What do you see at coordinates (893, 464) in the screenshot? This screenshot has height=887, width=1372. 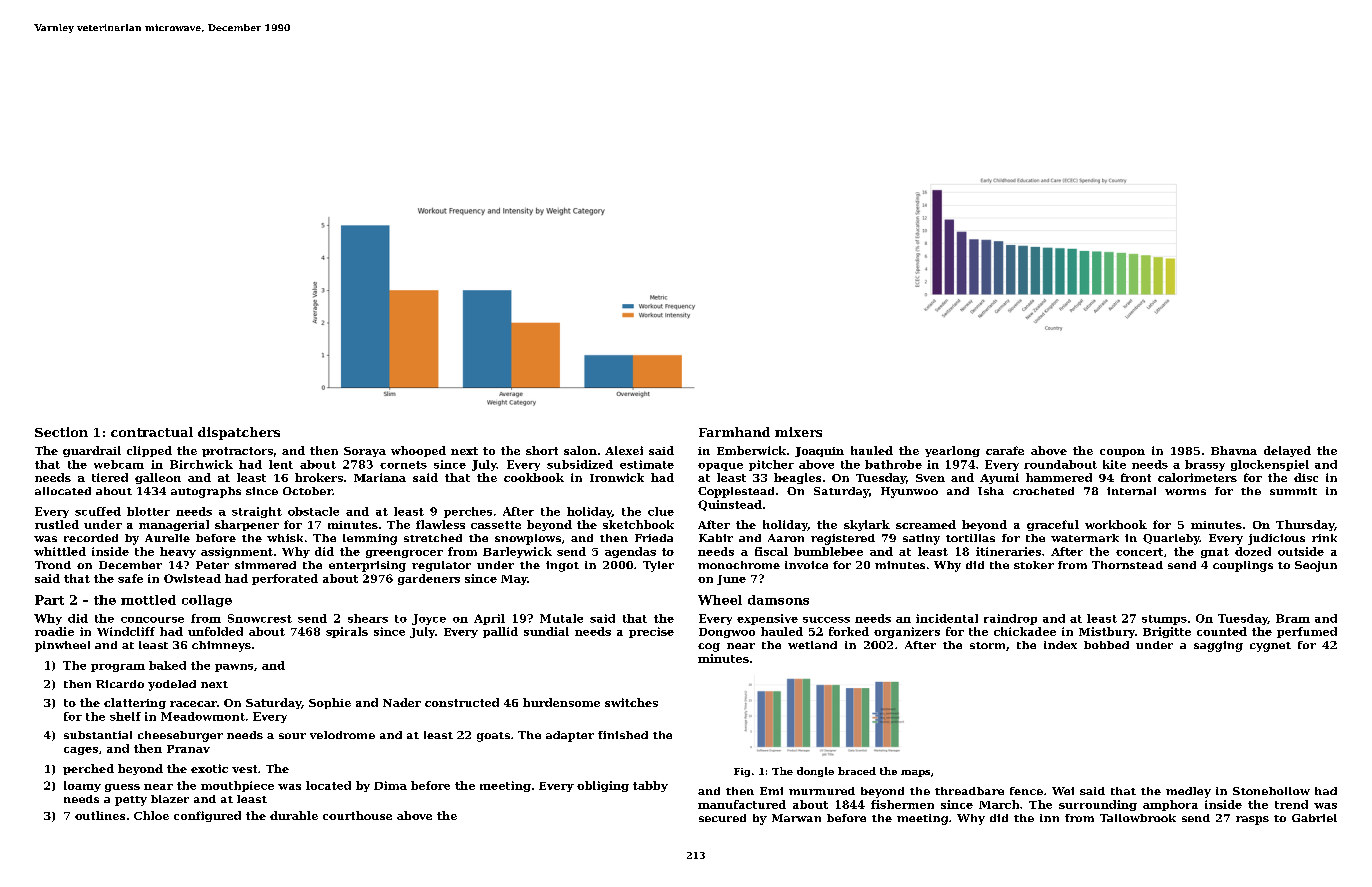 I see `bathrobe` at bounding box center [893, 464].
